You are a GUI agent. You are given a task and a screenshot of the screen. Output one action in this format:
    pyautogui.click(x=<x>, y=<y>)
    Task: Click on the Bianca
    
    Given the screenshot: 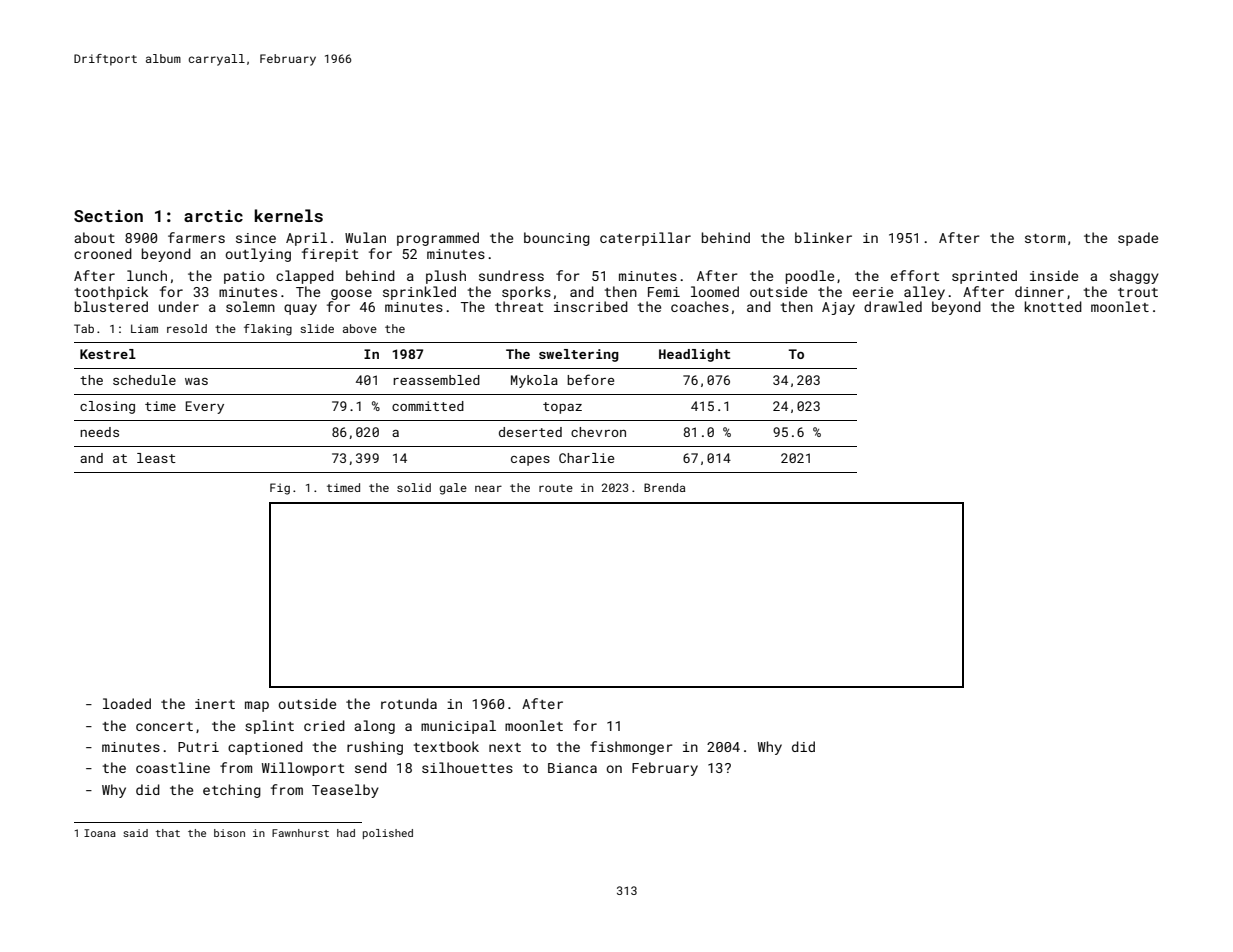 What is the action you would take?
    pyautogui.click(x=572, y=768)
